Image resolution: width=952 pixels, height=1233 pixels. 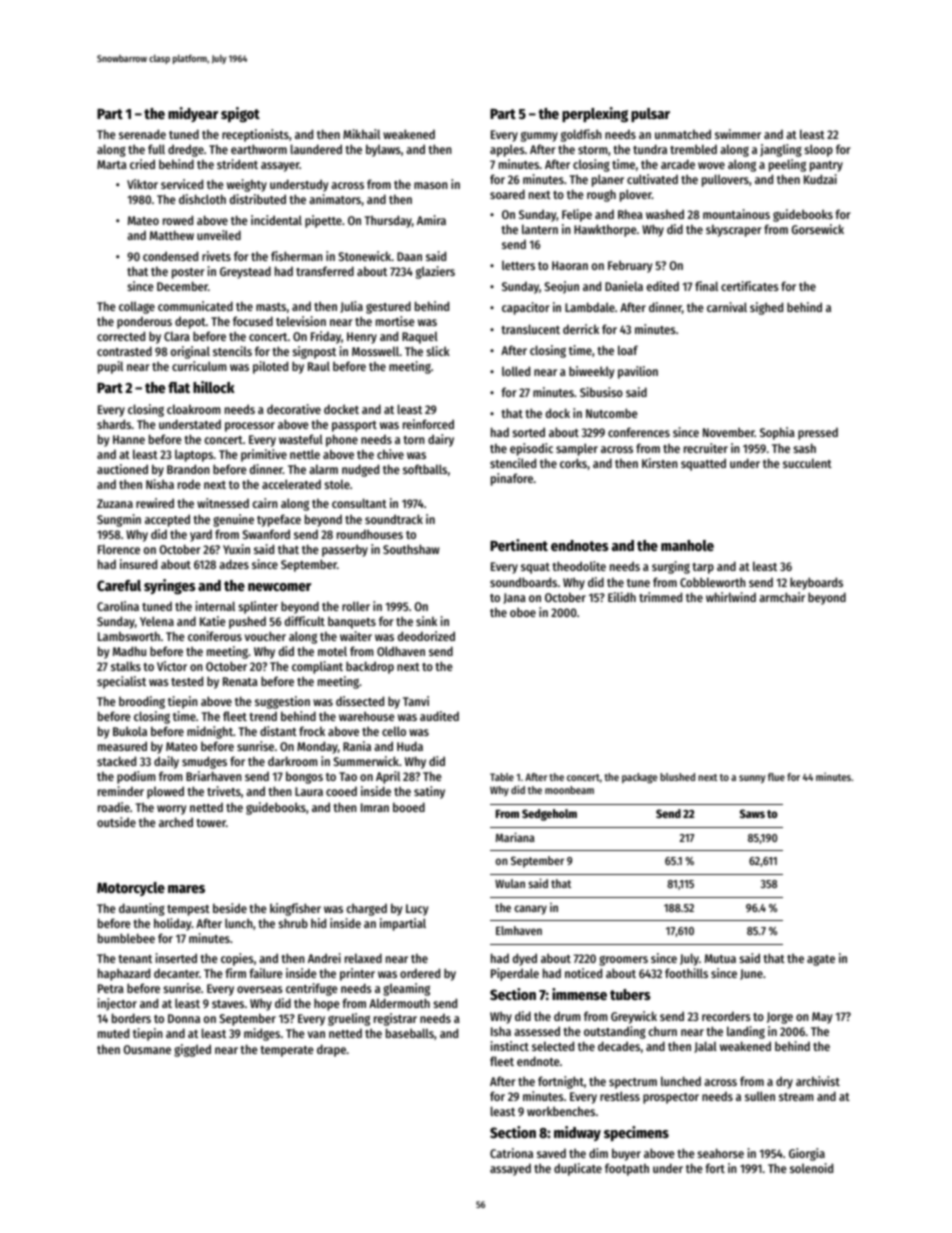 What do you see at coordinates (782, 597) in the screenshot?
I see `armchair` at bounding box center [782, 597].
